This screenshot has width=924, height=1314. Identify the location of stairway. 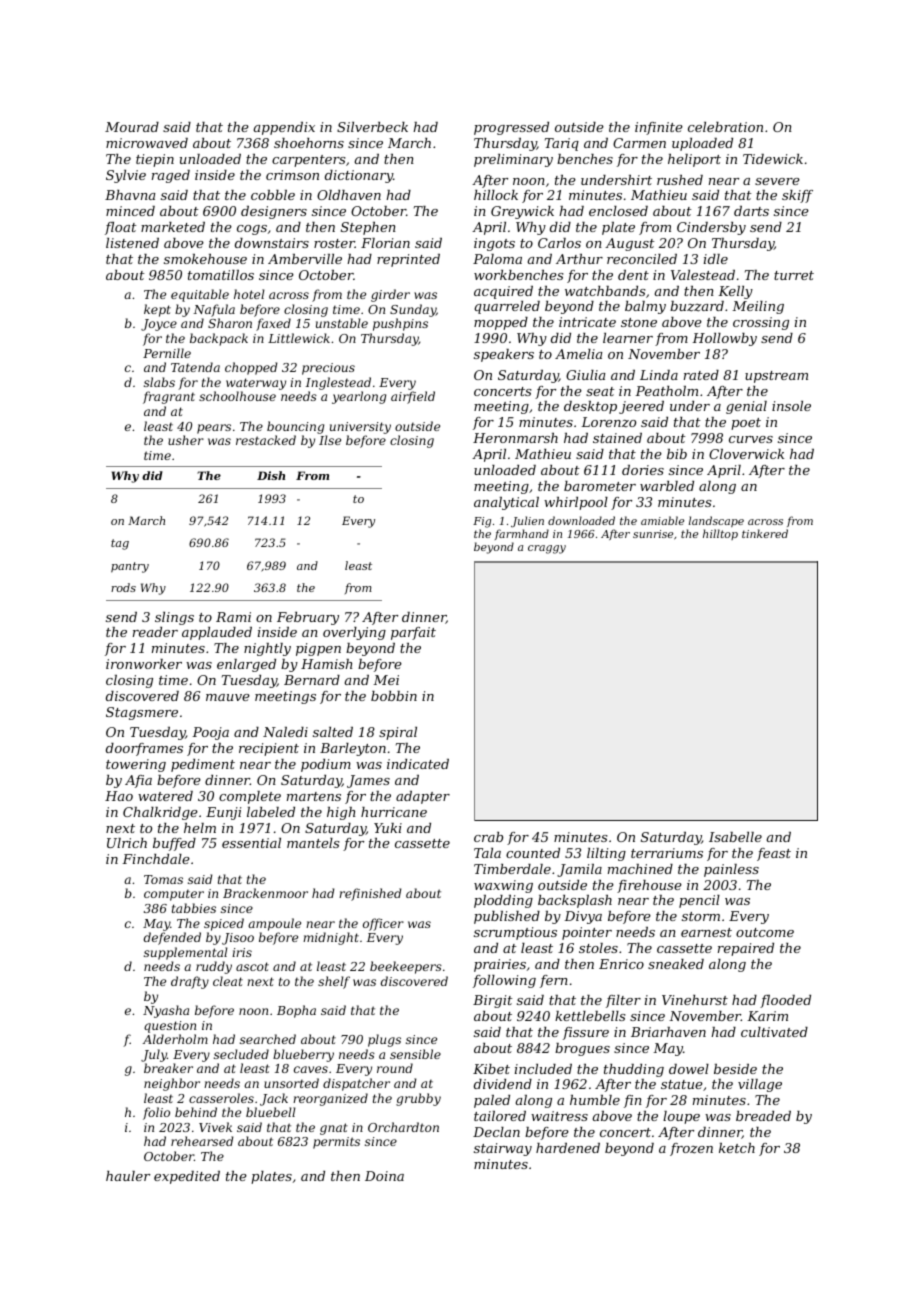
(503, 1149).
